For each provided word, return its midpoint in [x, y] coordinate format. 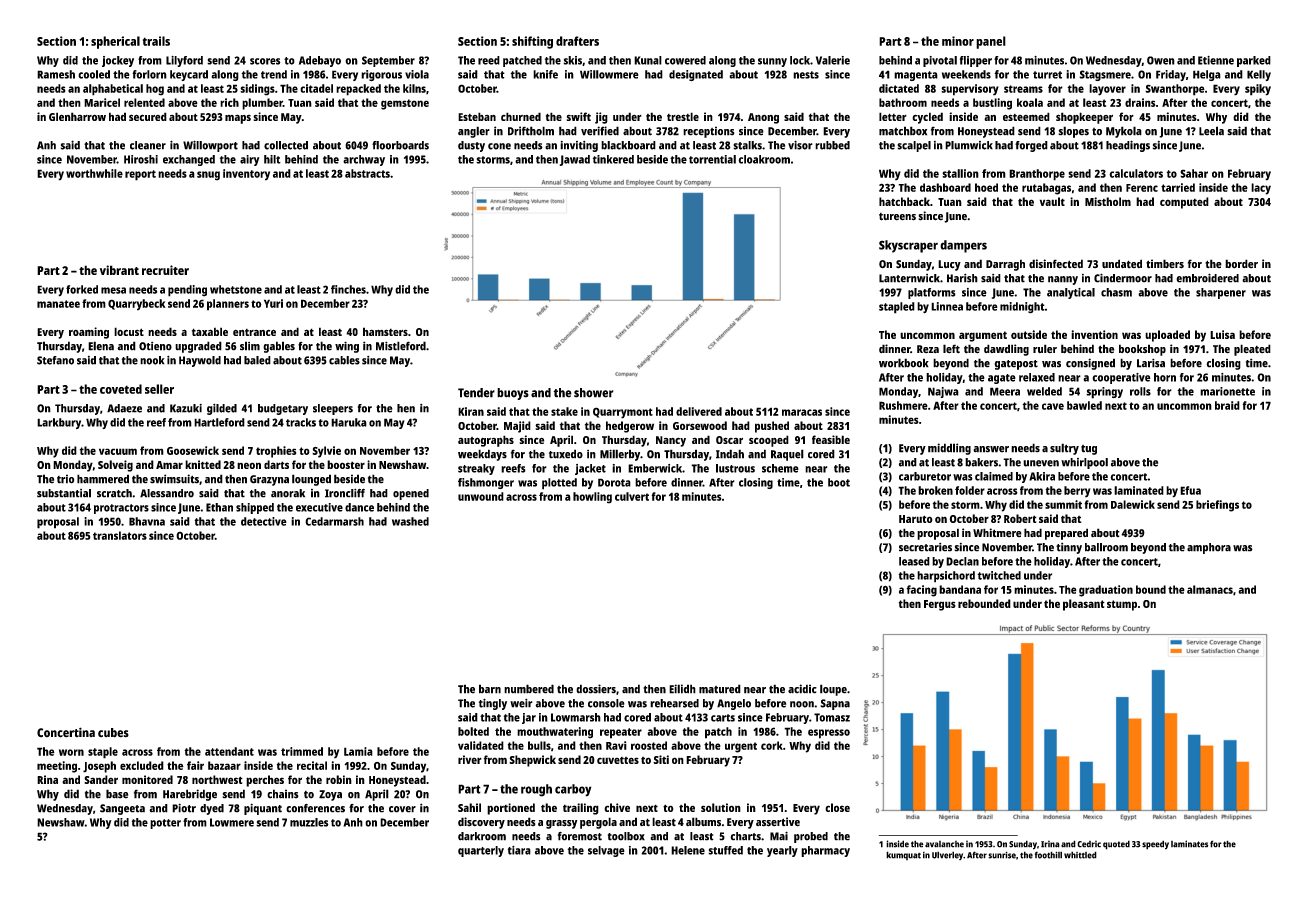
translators [120, 535]
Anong [763, 118]
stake [564, 411]
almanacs [1210, 589]
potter [165, 824]
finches [348, 289]
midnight [1022, 308]
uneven [1041, 463]
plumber [262, 104]
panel [991, 42]
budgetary [283, 409]
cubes [113, 733]
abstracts [367, 173]
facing [921, 591]
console [606, 703]
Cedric [1089, 844]
